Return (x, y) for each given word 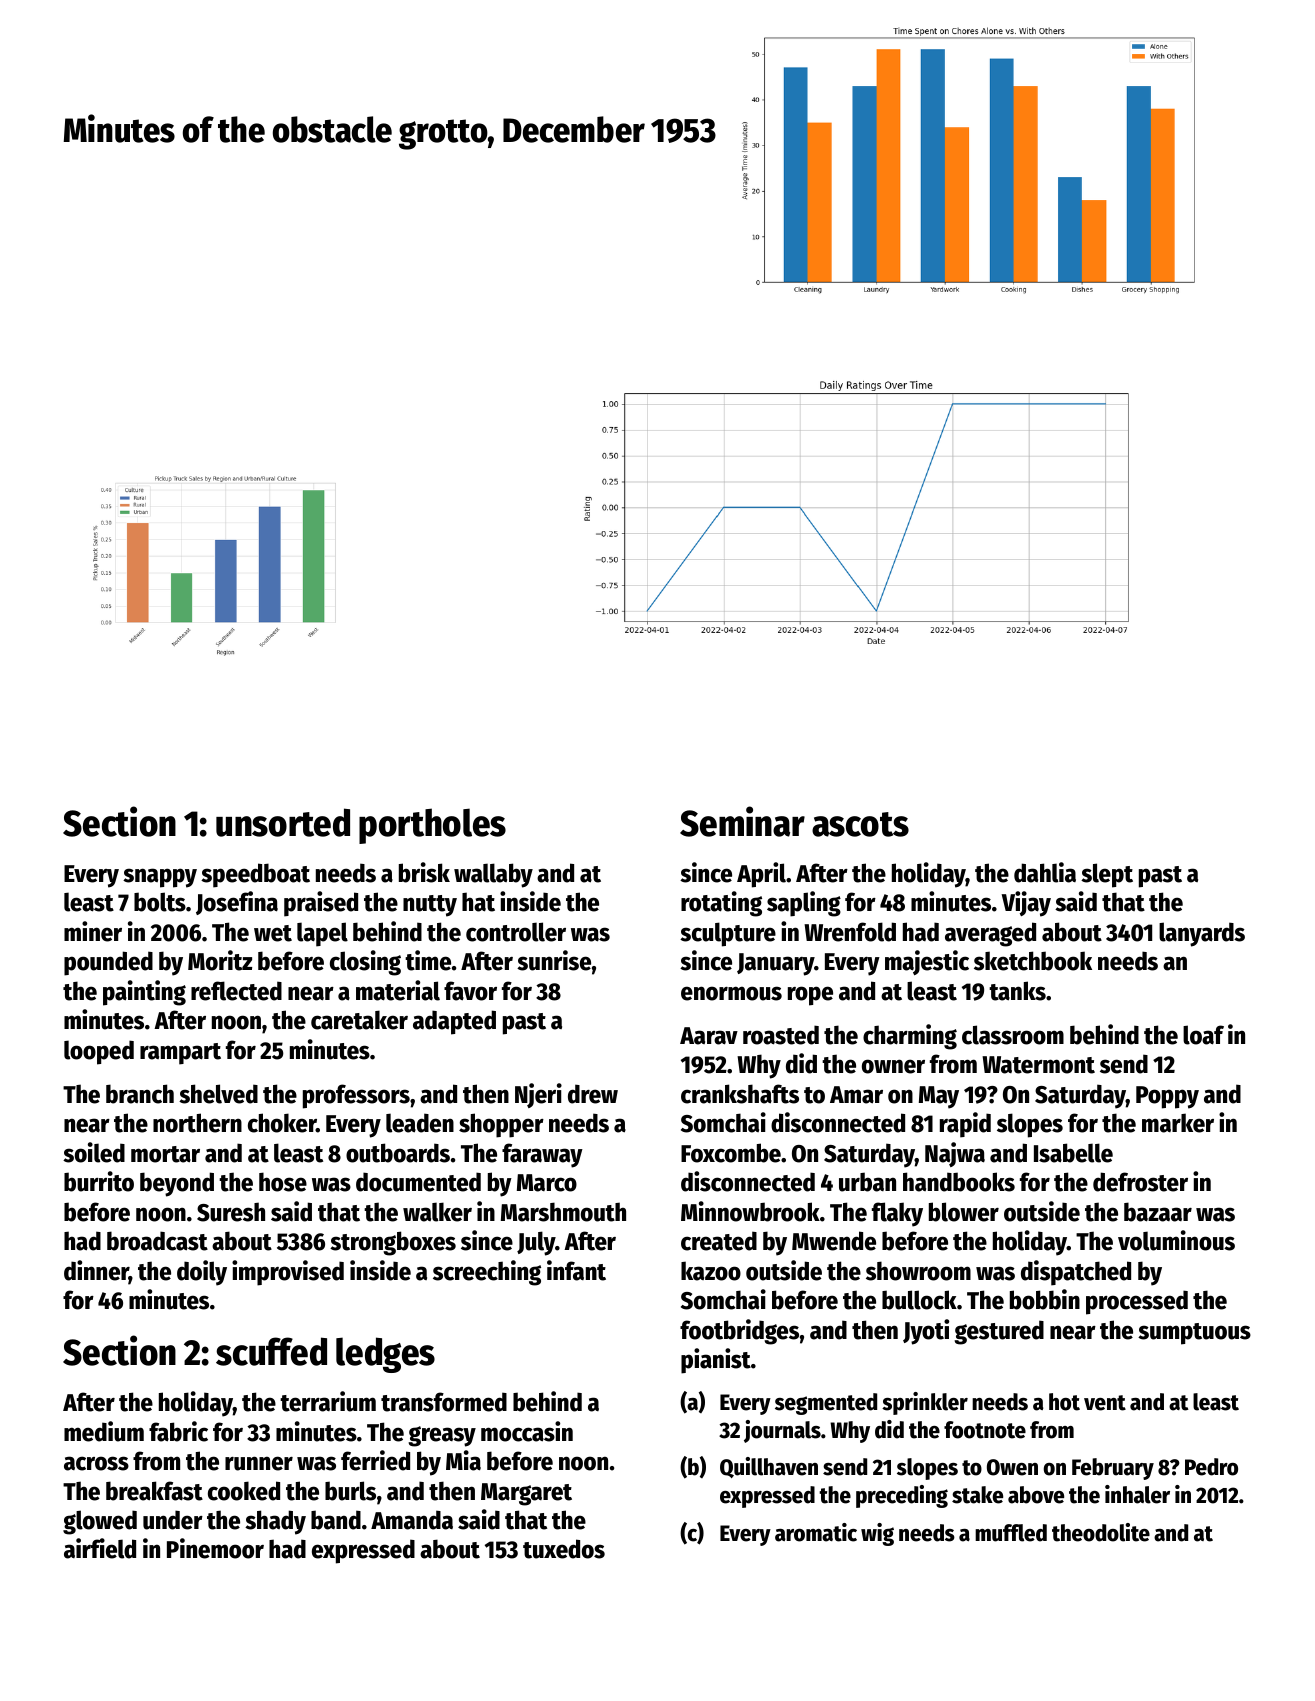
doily (202, 1273)
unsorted (283, 822)
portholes (432, 826)
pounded (108, 963)
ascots (860, 824)
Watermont (1038, 1065)
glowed (100, 1522)
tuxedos (564, 1549)
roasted (781, 1035)
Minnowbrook (750, 1211)
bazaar (1158, 1212)
